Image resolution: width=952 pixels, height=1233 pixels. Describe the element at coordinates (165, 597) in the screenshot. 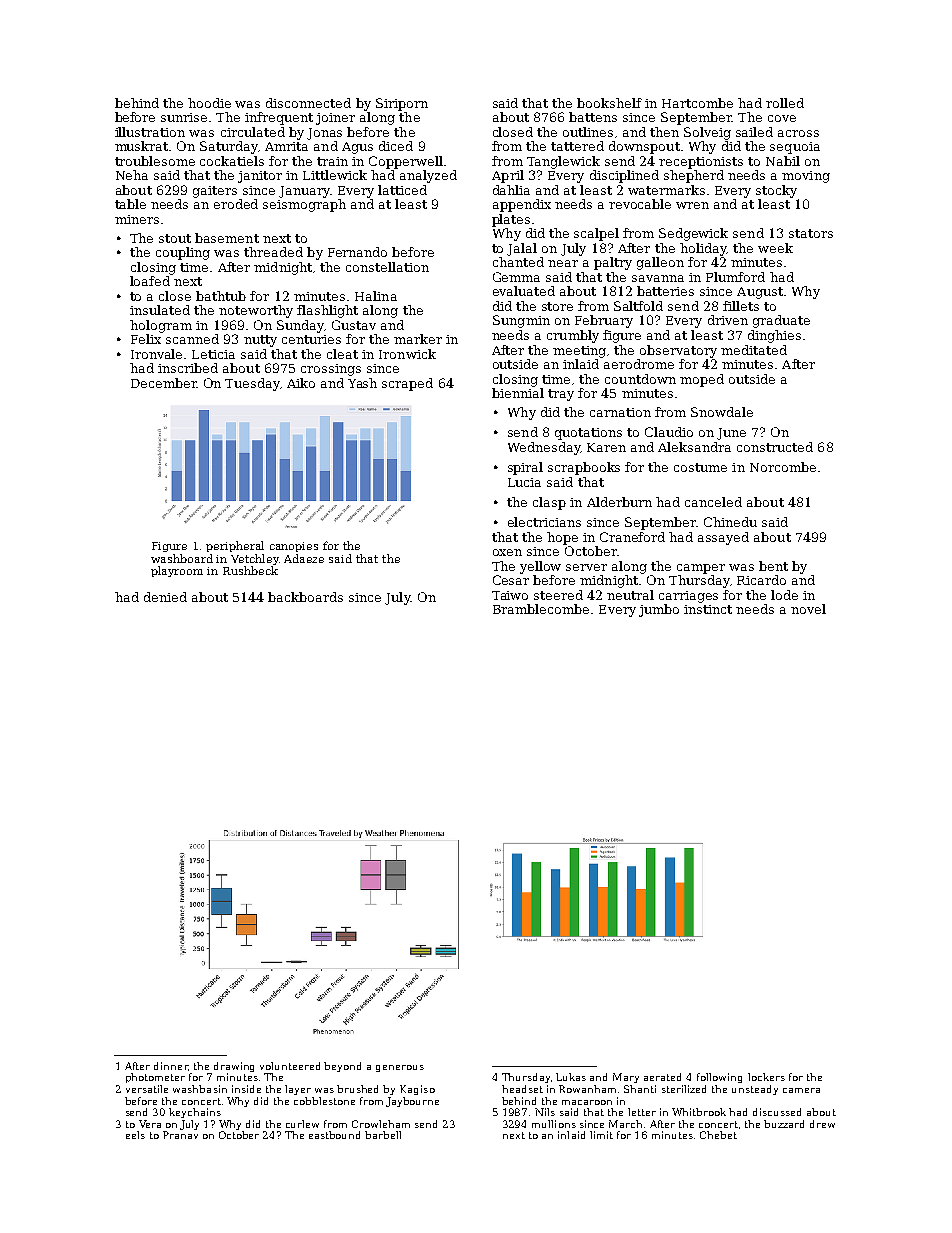

I see `denied` at that location.
